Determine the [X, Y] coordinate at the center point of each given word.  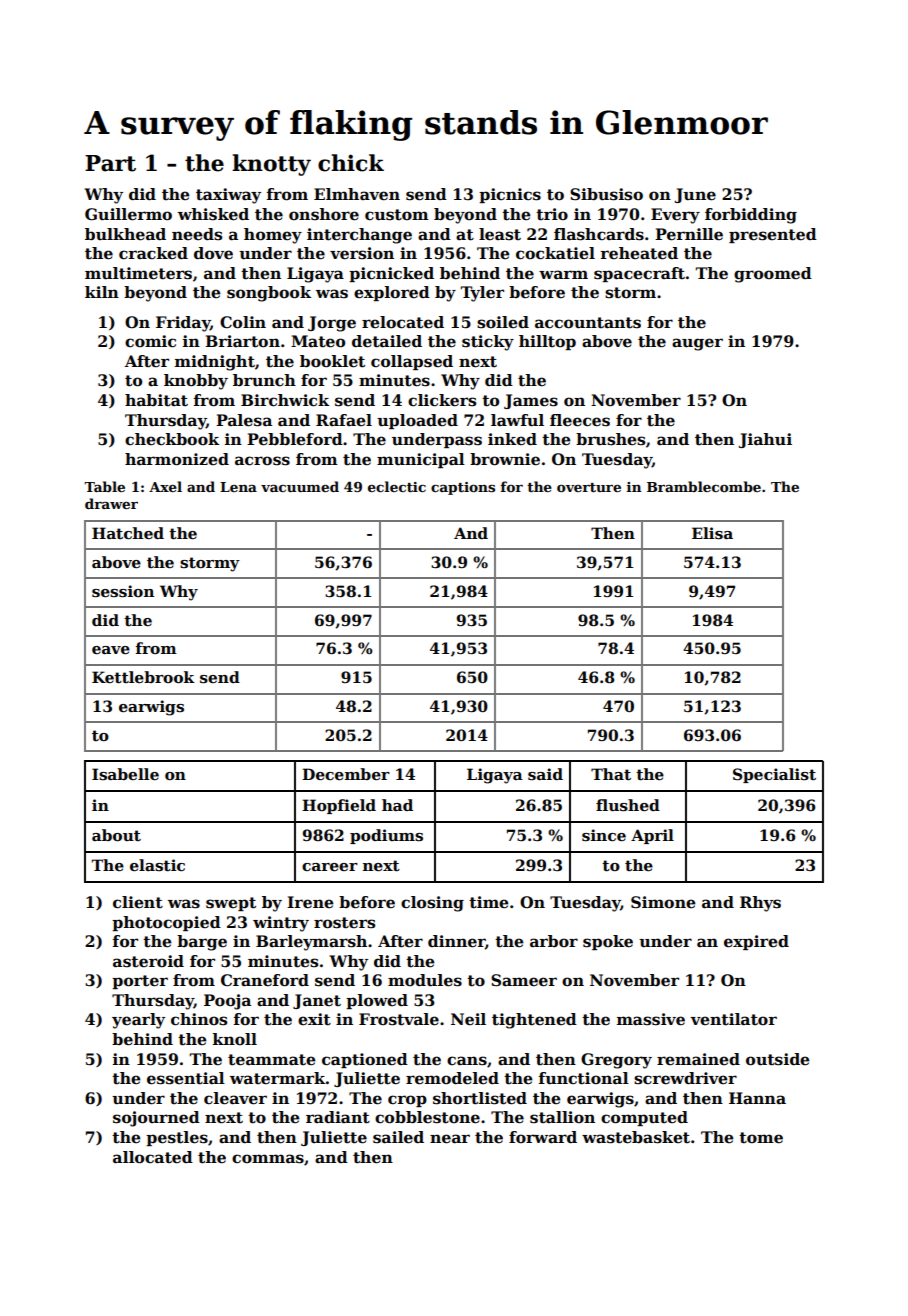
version [362, 253]
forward [543, 1137]
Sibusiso [606, 194]
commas [268, 1159]
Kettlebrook [143, 677]
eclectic [397, 486]
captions [463, 488]
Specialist [774, 775]
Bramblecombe [704, 486]
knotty [271, 165]
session [123, 591]
